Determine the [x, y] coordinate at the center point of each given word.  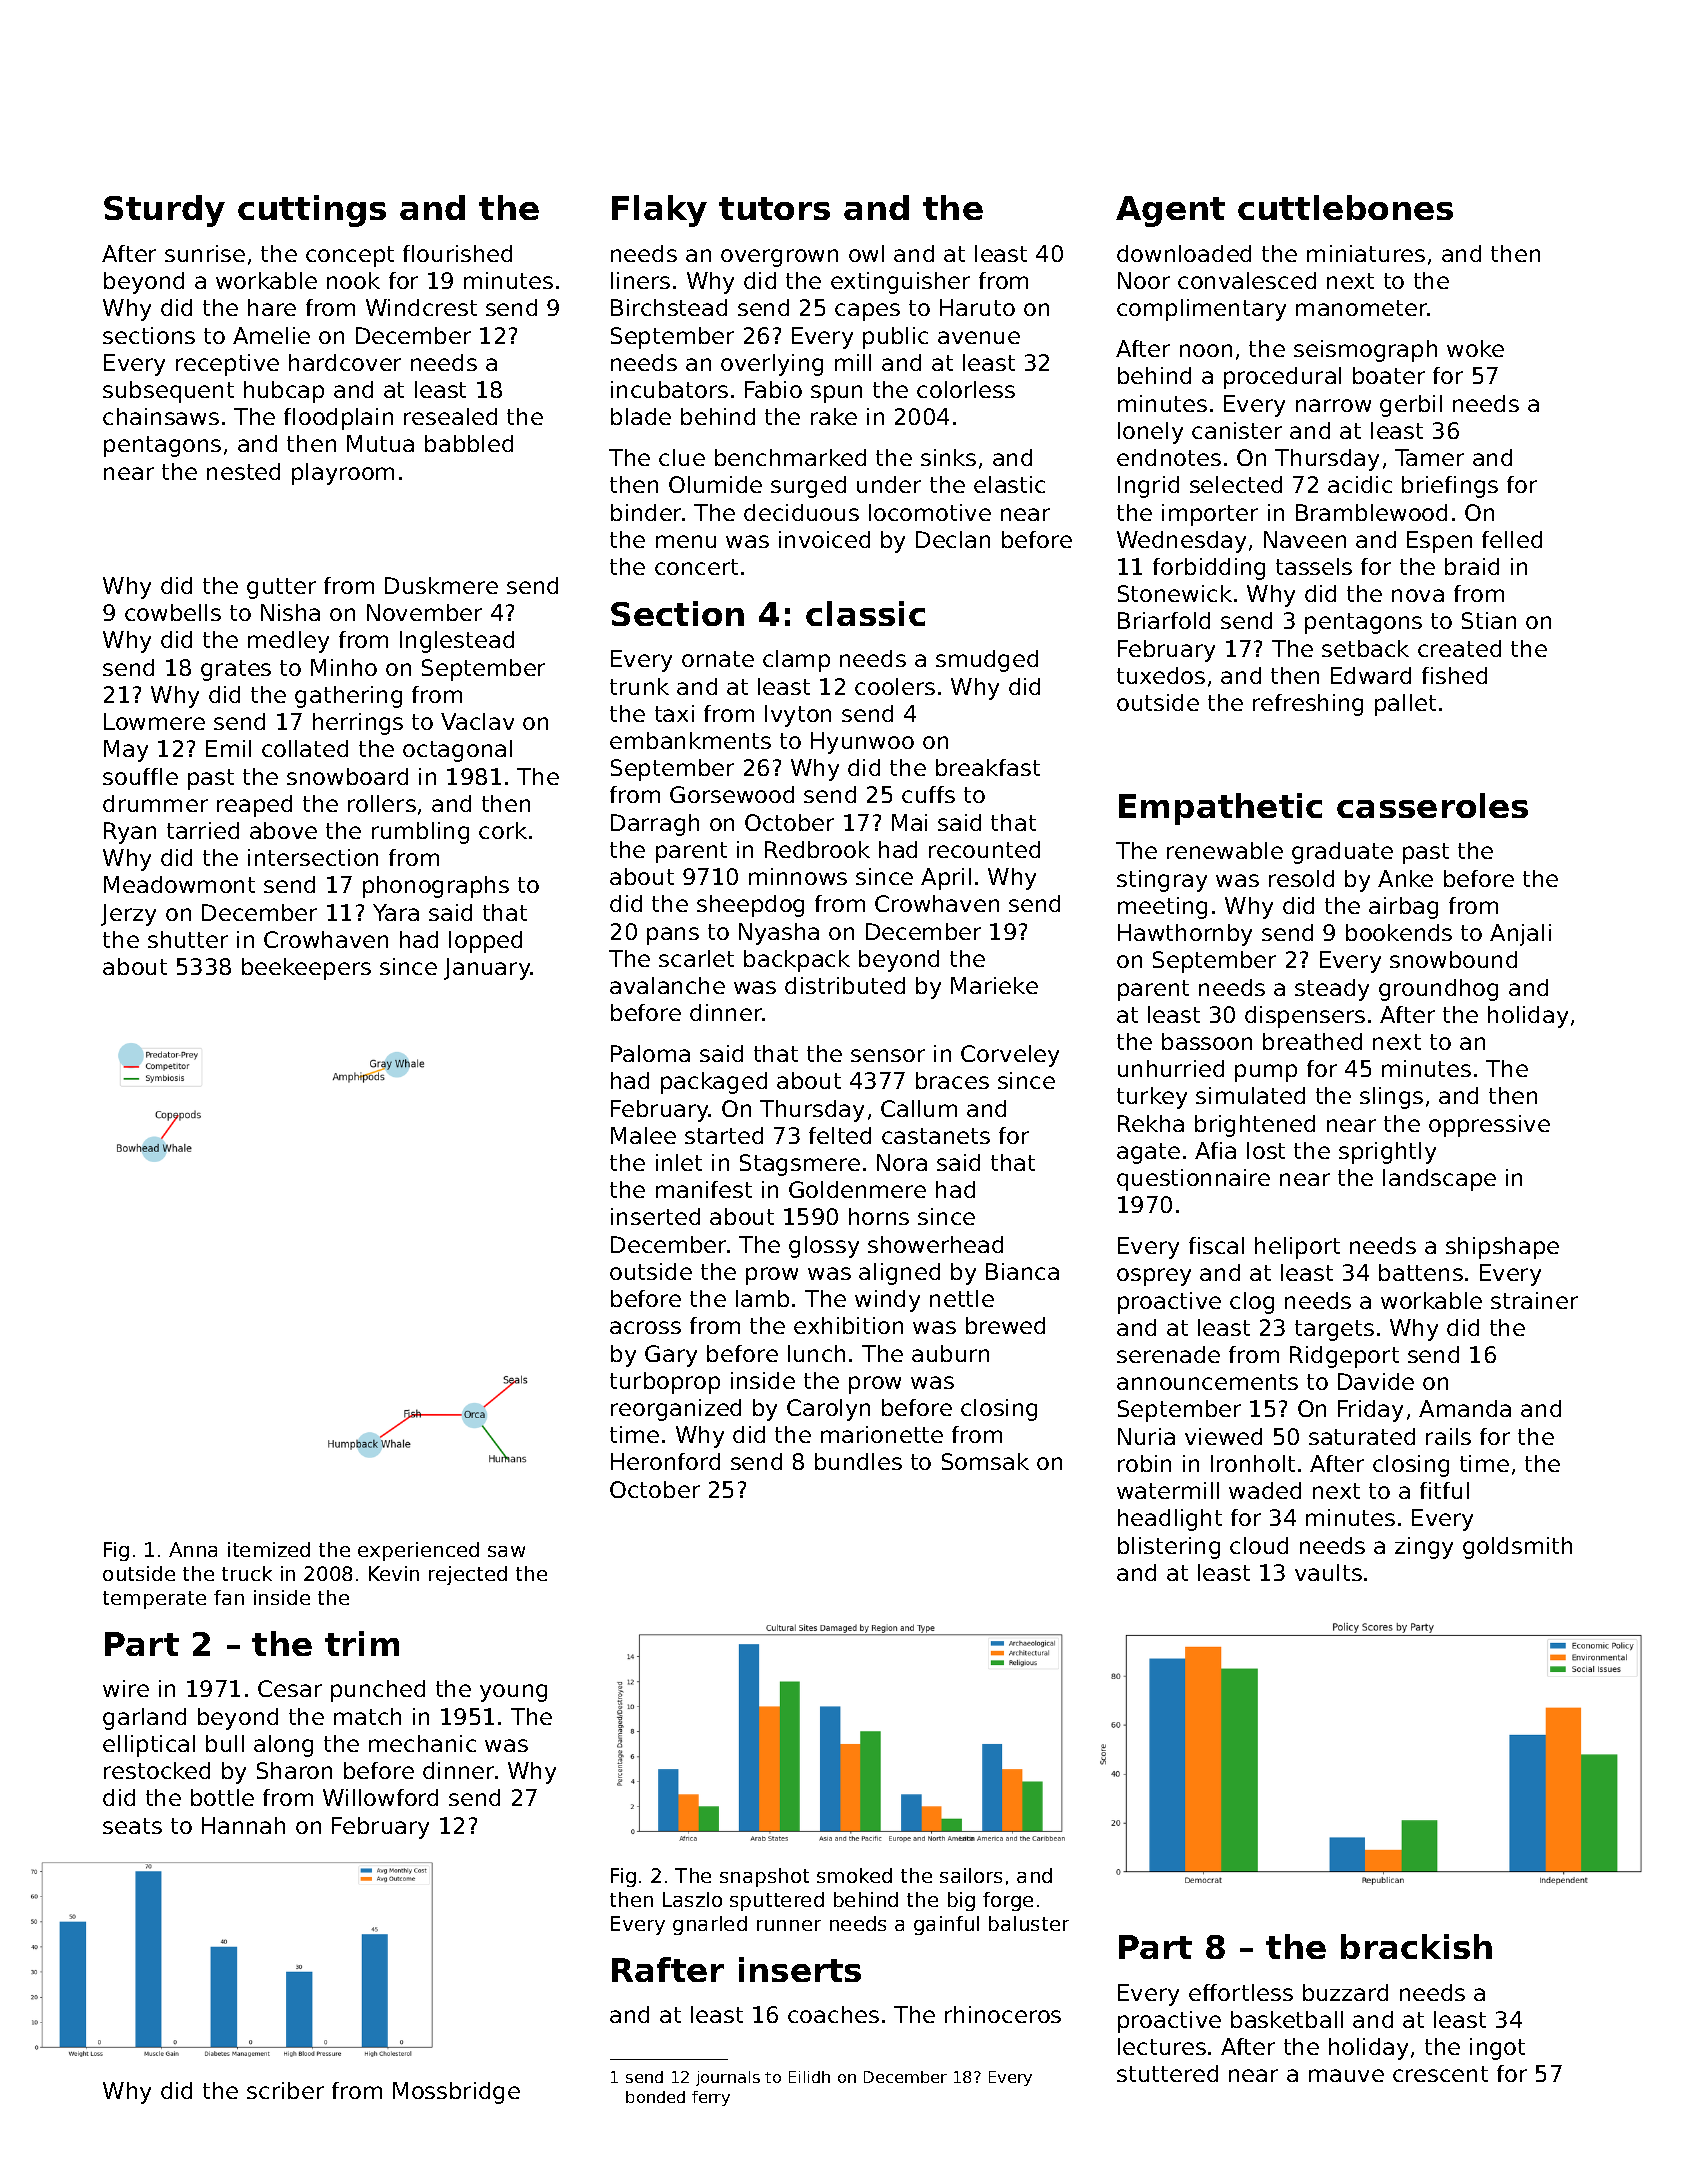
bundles [858, 1461]
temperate [154, 1600]
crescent [1440, 2074]
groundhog [1438, 990]
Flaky [659, 211]
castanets [936, 1136]
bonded [655, 2097]
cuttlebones [1345, 207]
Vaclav [477, 721]
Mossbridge [456, 2093]
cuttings [312, 211]
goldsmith [1517, 1548]
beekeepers [306, 969]
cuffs [928, 794]
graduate [1342, 853]
